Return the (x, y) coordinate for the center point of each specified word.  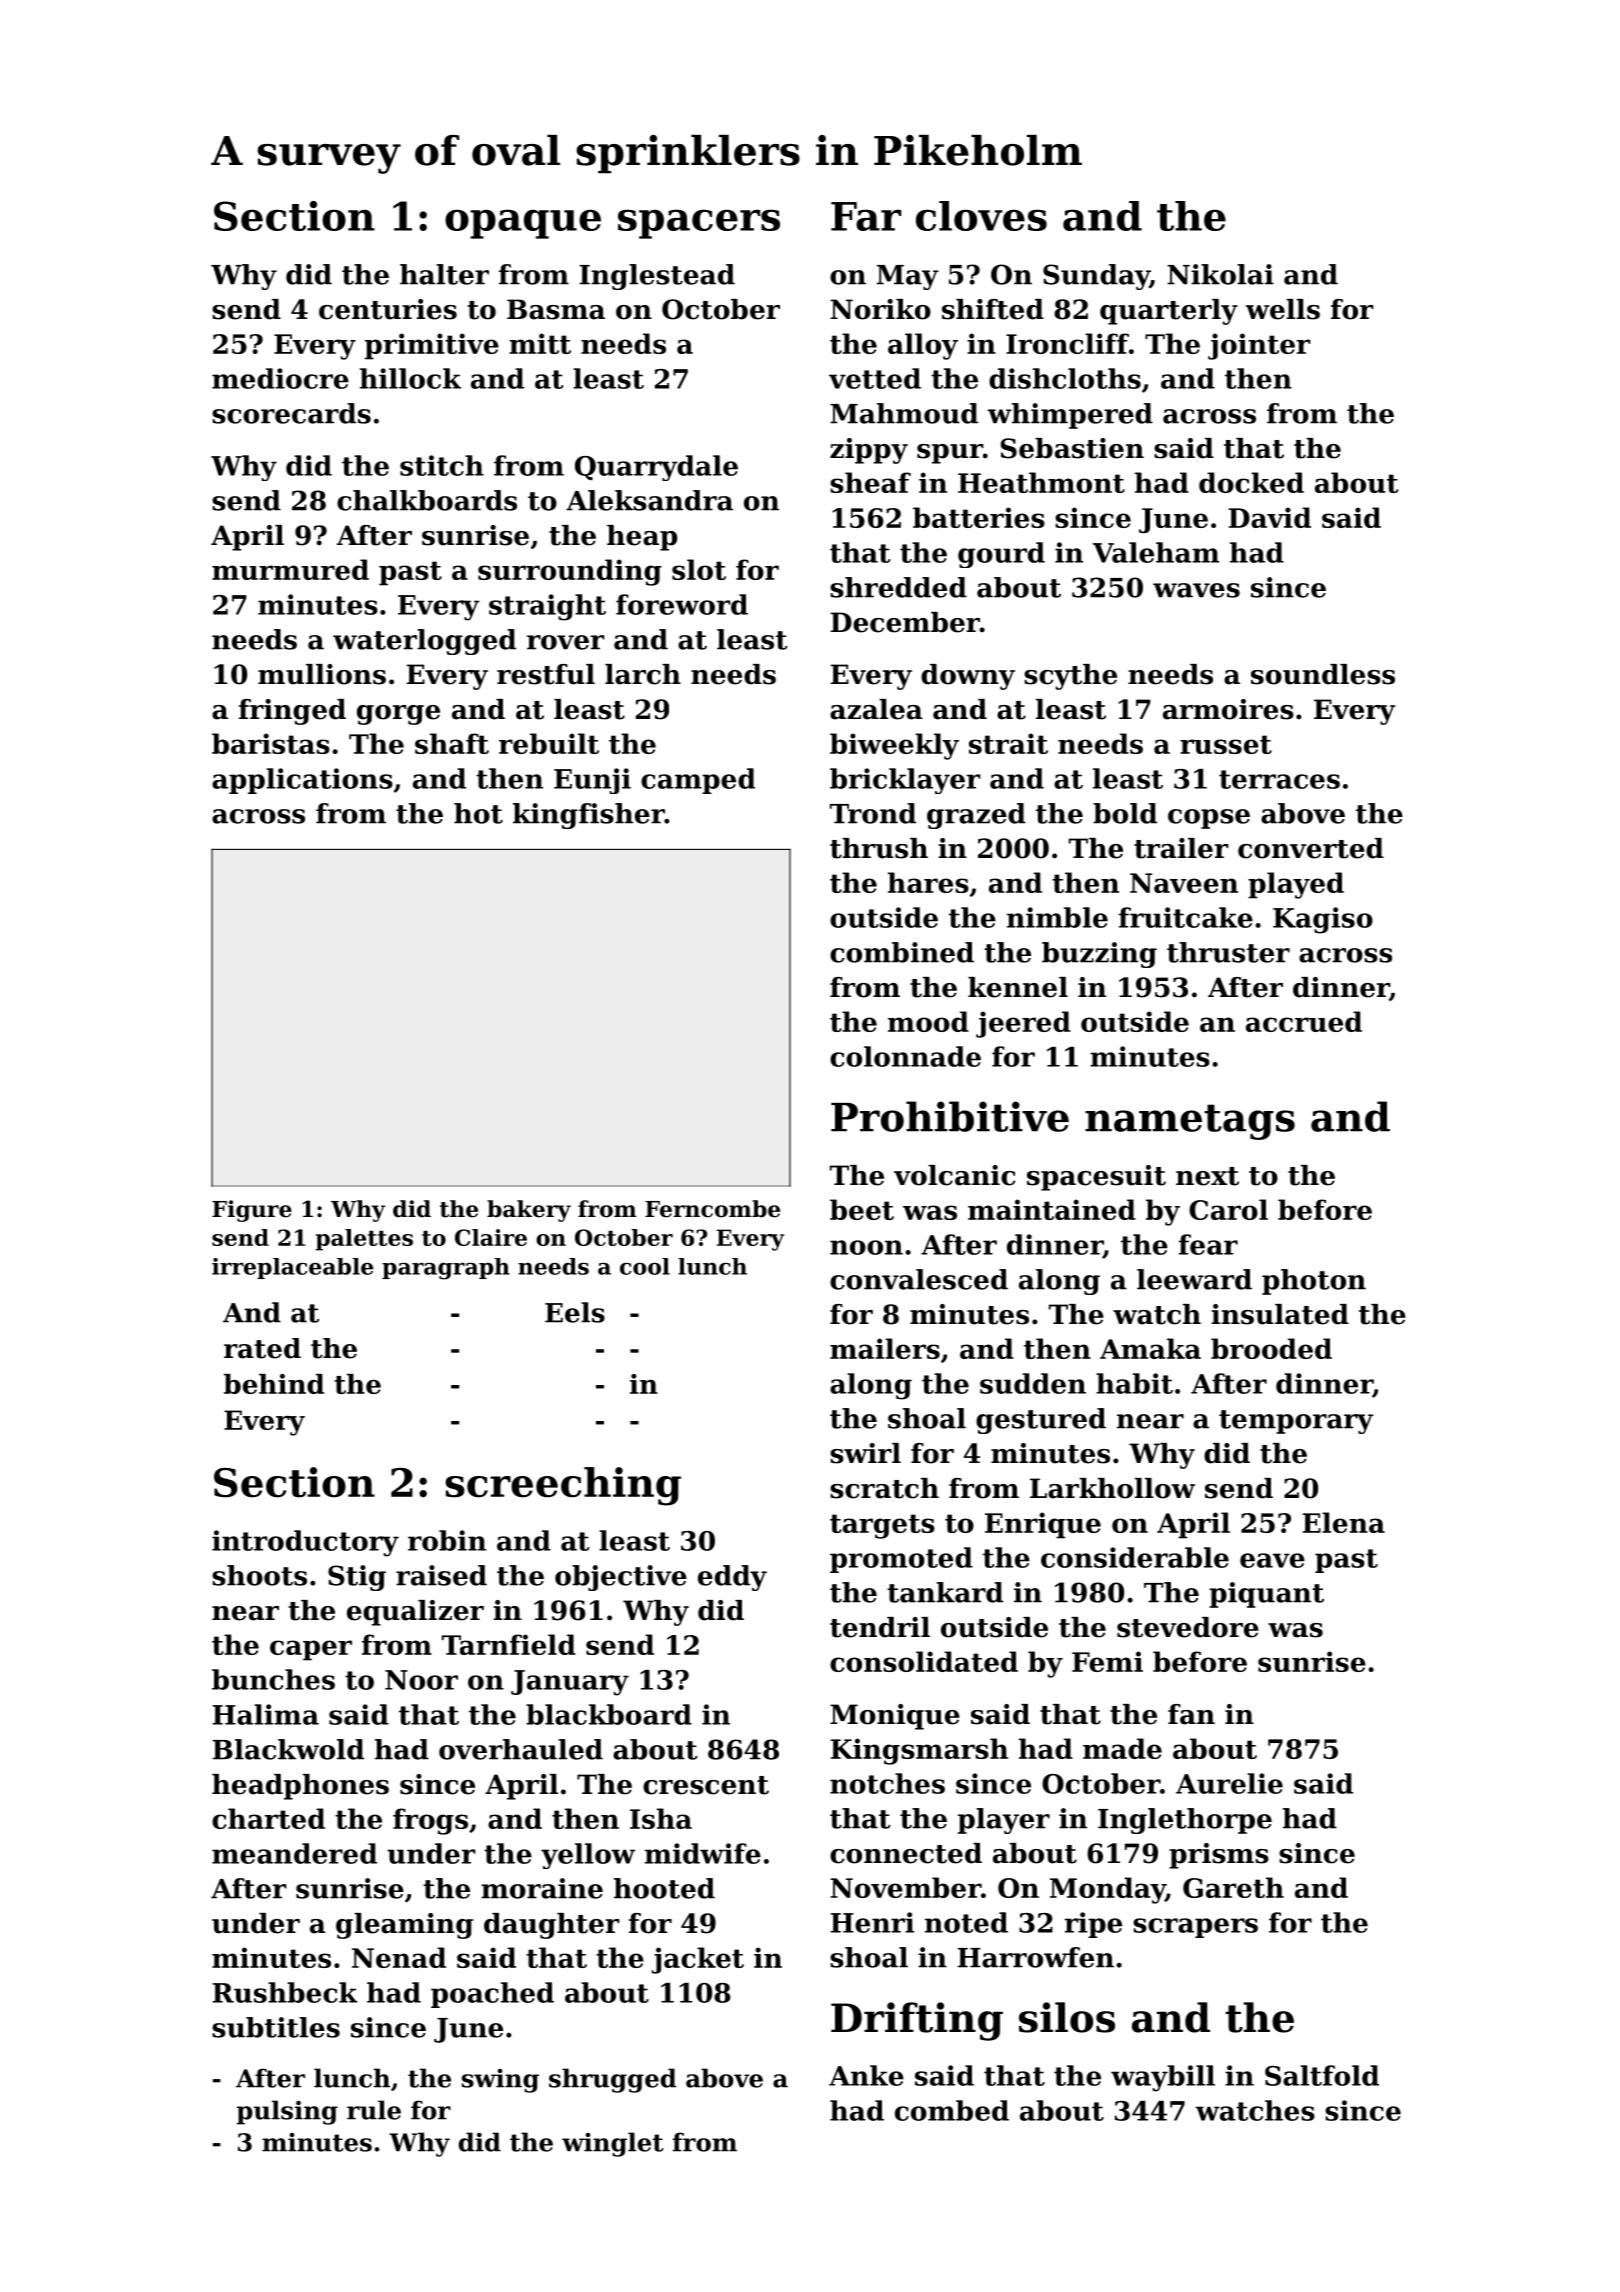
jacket (698, 1960)
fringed (292, 712)
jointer (1259, 346)
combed (952, 2110)
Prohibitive (950, 1116)
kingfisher (589, 816)
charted (268, 1818)
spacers (699, 224)
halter (444, 274)
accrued (1304, 1021)
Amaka (1150, 1348)
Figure (252, 1211)
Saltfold (1322, 2075)
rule (374, 2110)
